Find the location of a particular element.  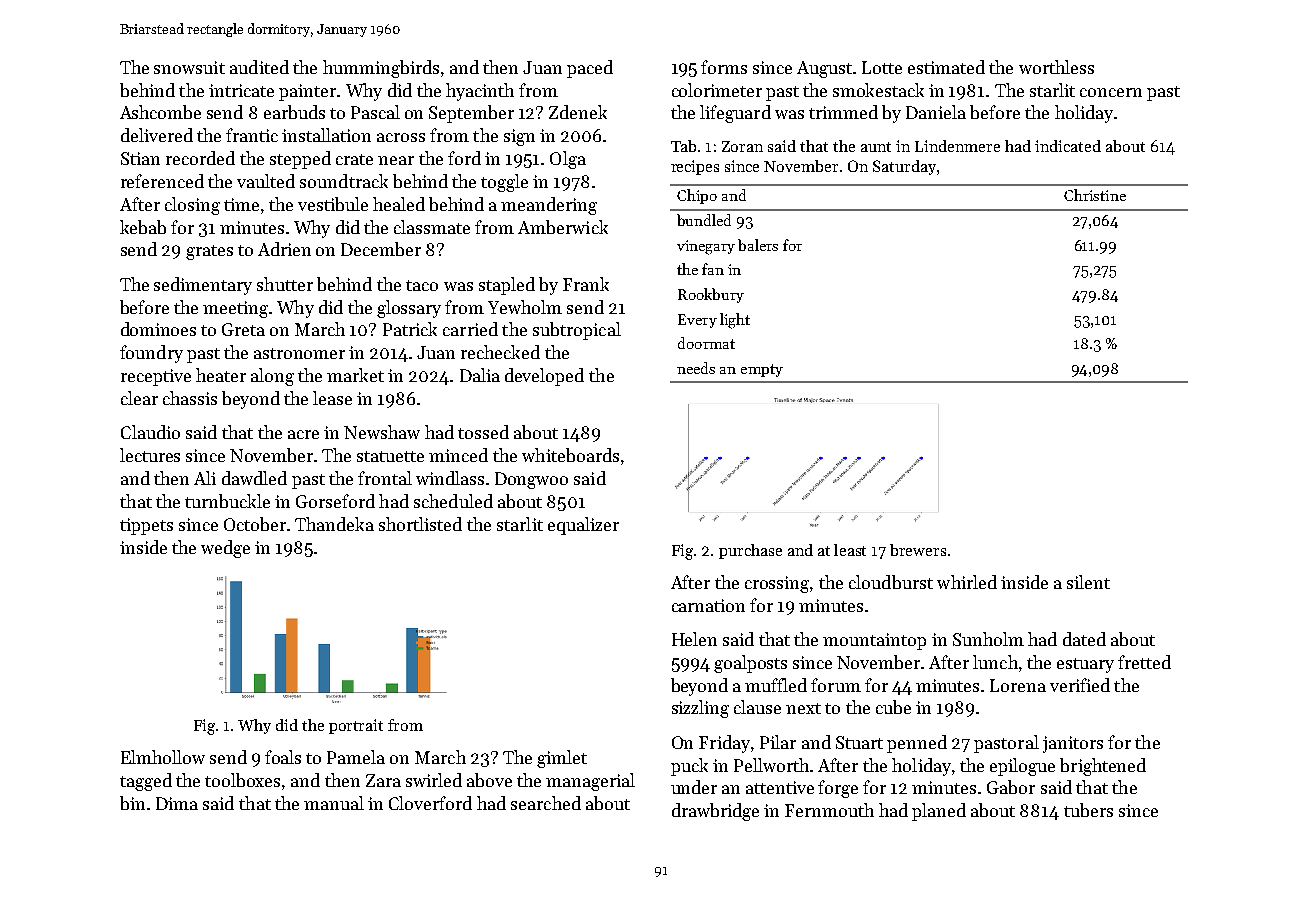

needs is located at coordinates (696, 368).
